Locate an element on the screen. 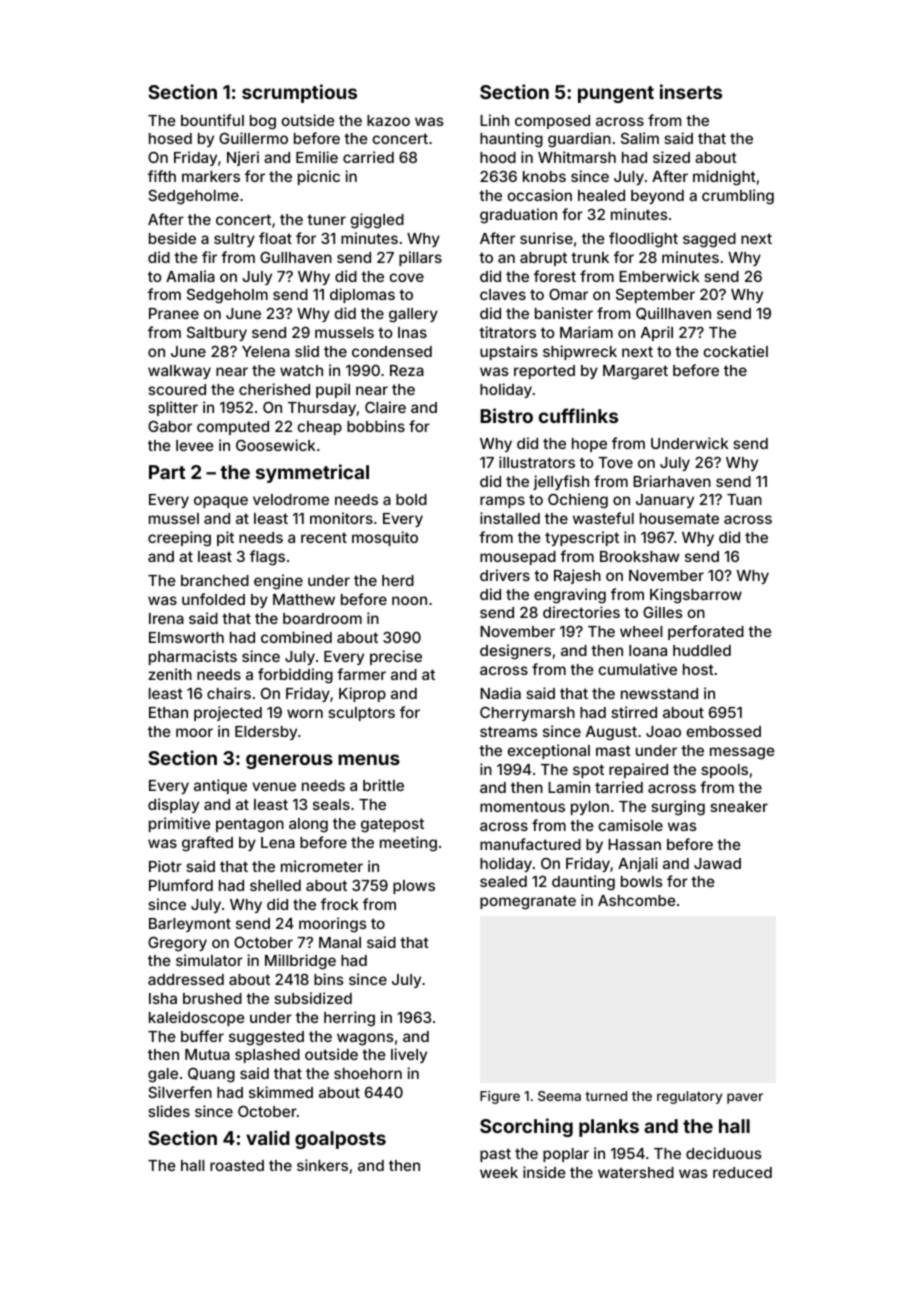  pomegranate is located at coordinates (528, 902).
